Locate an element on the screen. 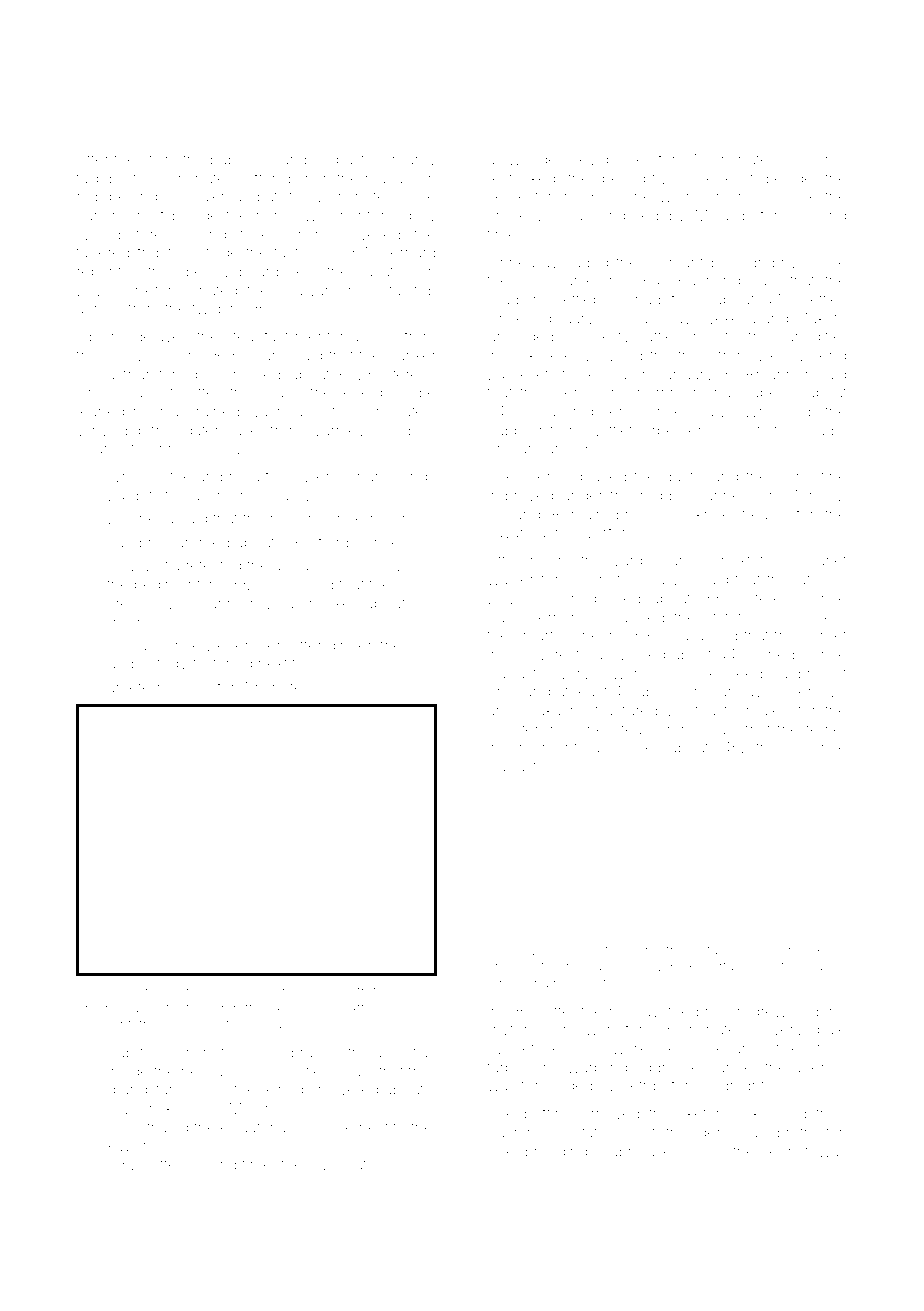  board is located at coordinates (259, 272).
